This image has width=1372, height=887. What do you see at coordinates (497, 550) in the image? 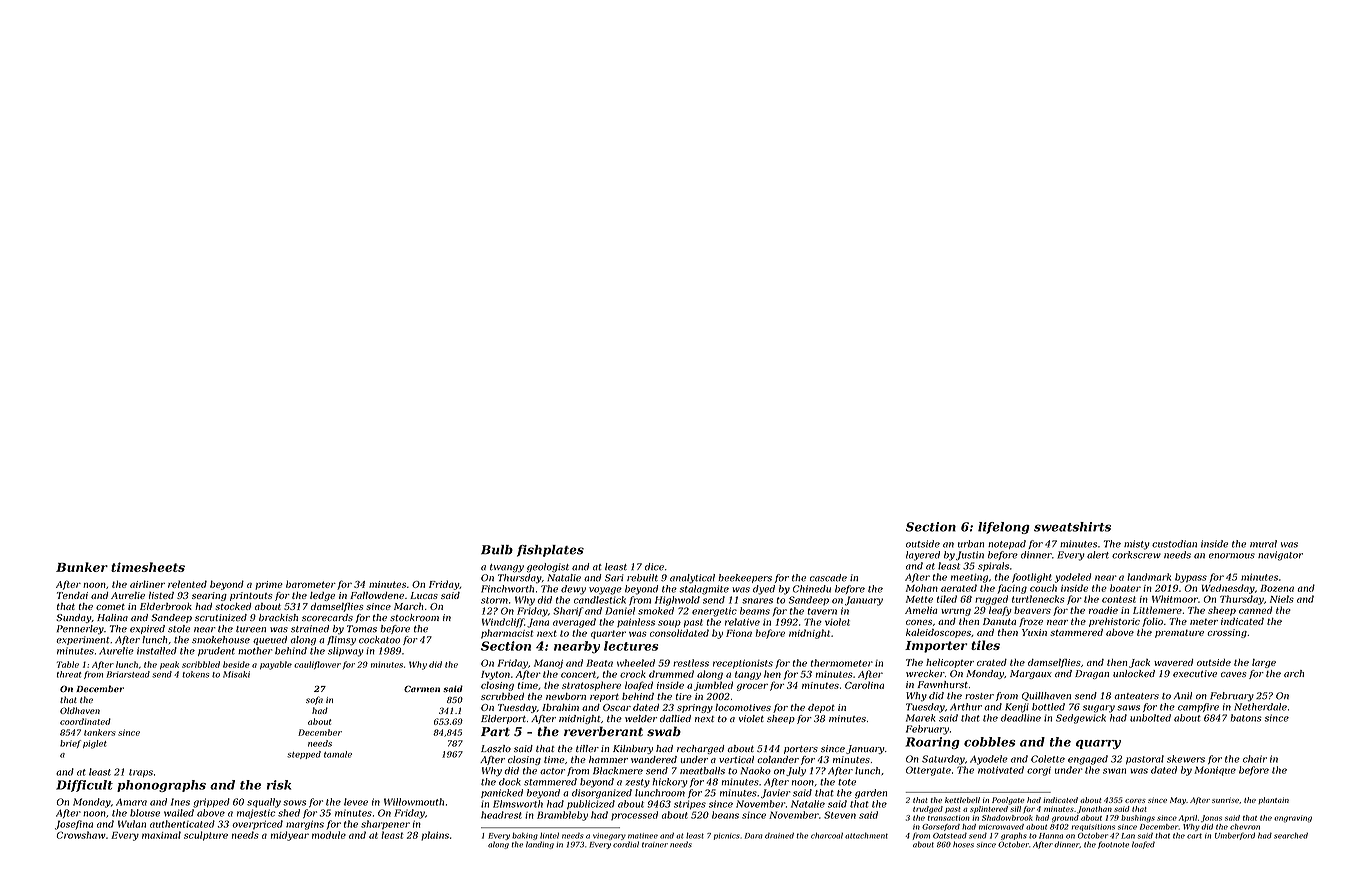
I see `Bulb` at bounding box center [497, 550].
